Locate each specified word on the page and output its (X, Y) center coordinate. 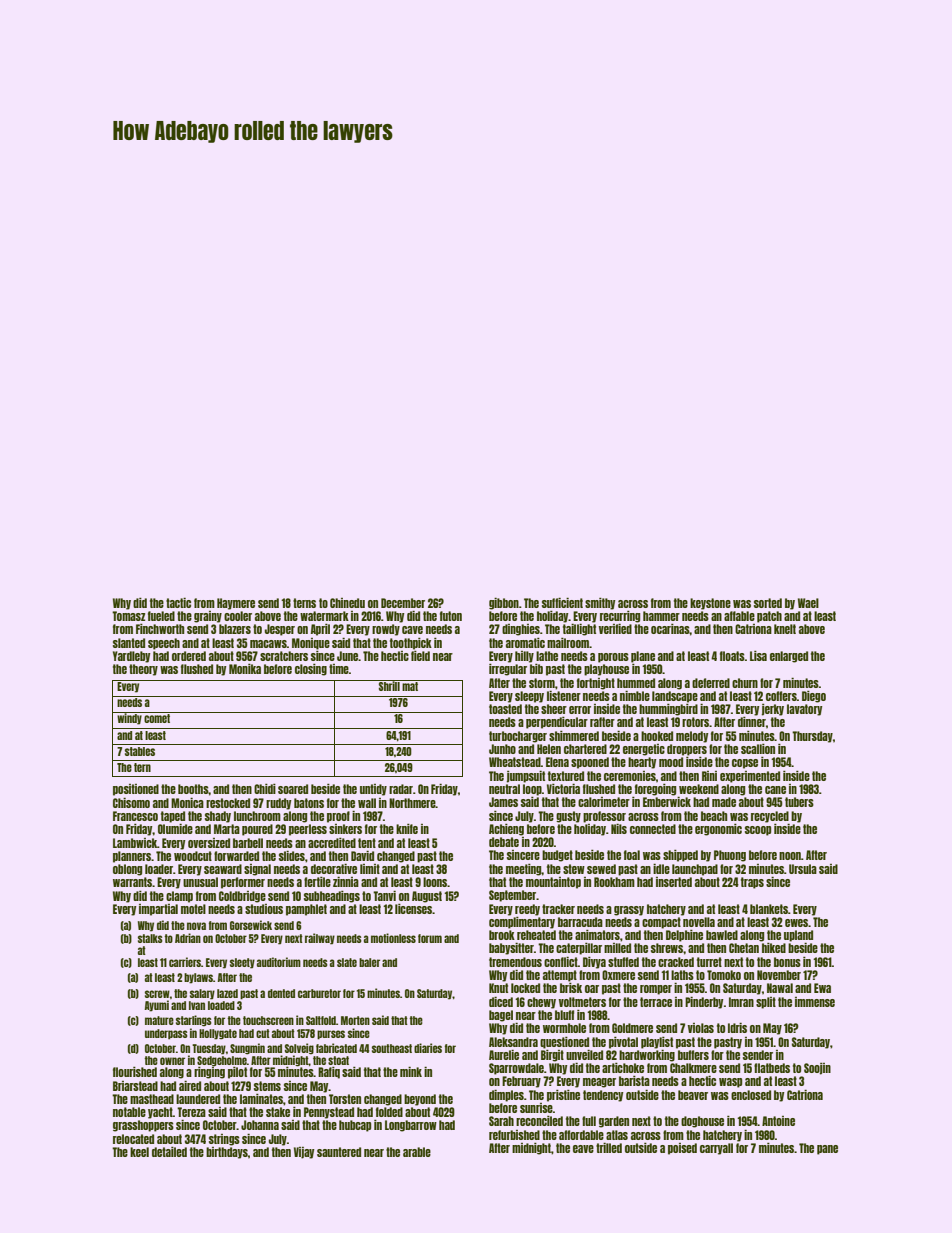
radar (401, 789)
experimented (750, 777)
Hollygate (218, 1034)
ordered (189, 656)
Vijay (304, 1153)
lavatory (804, 710)
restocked (228, 803)
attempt (560, 976)
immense (815, 1002)
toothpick (411, 644)
